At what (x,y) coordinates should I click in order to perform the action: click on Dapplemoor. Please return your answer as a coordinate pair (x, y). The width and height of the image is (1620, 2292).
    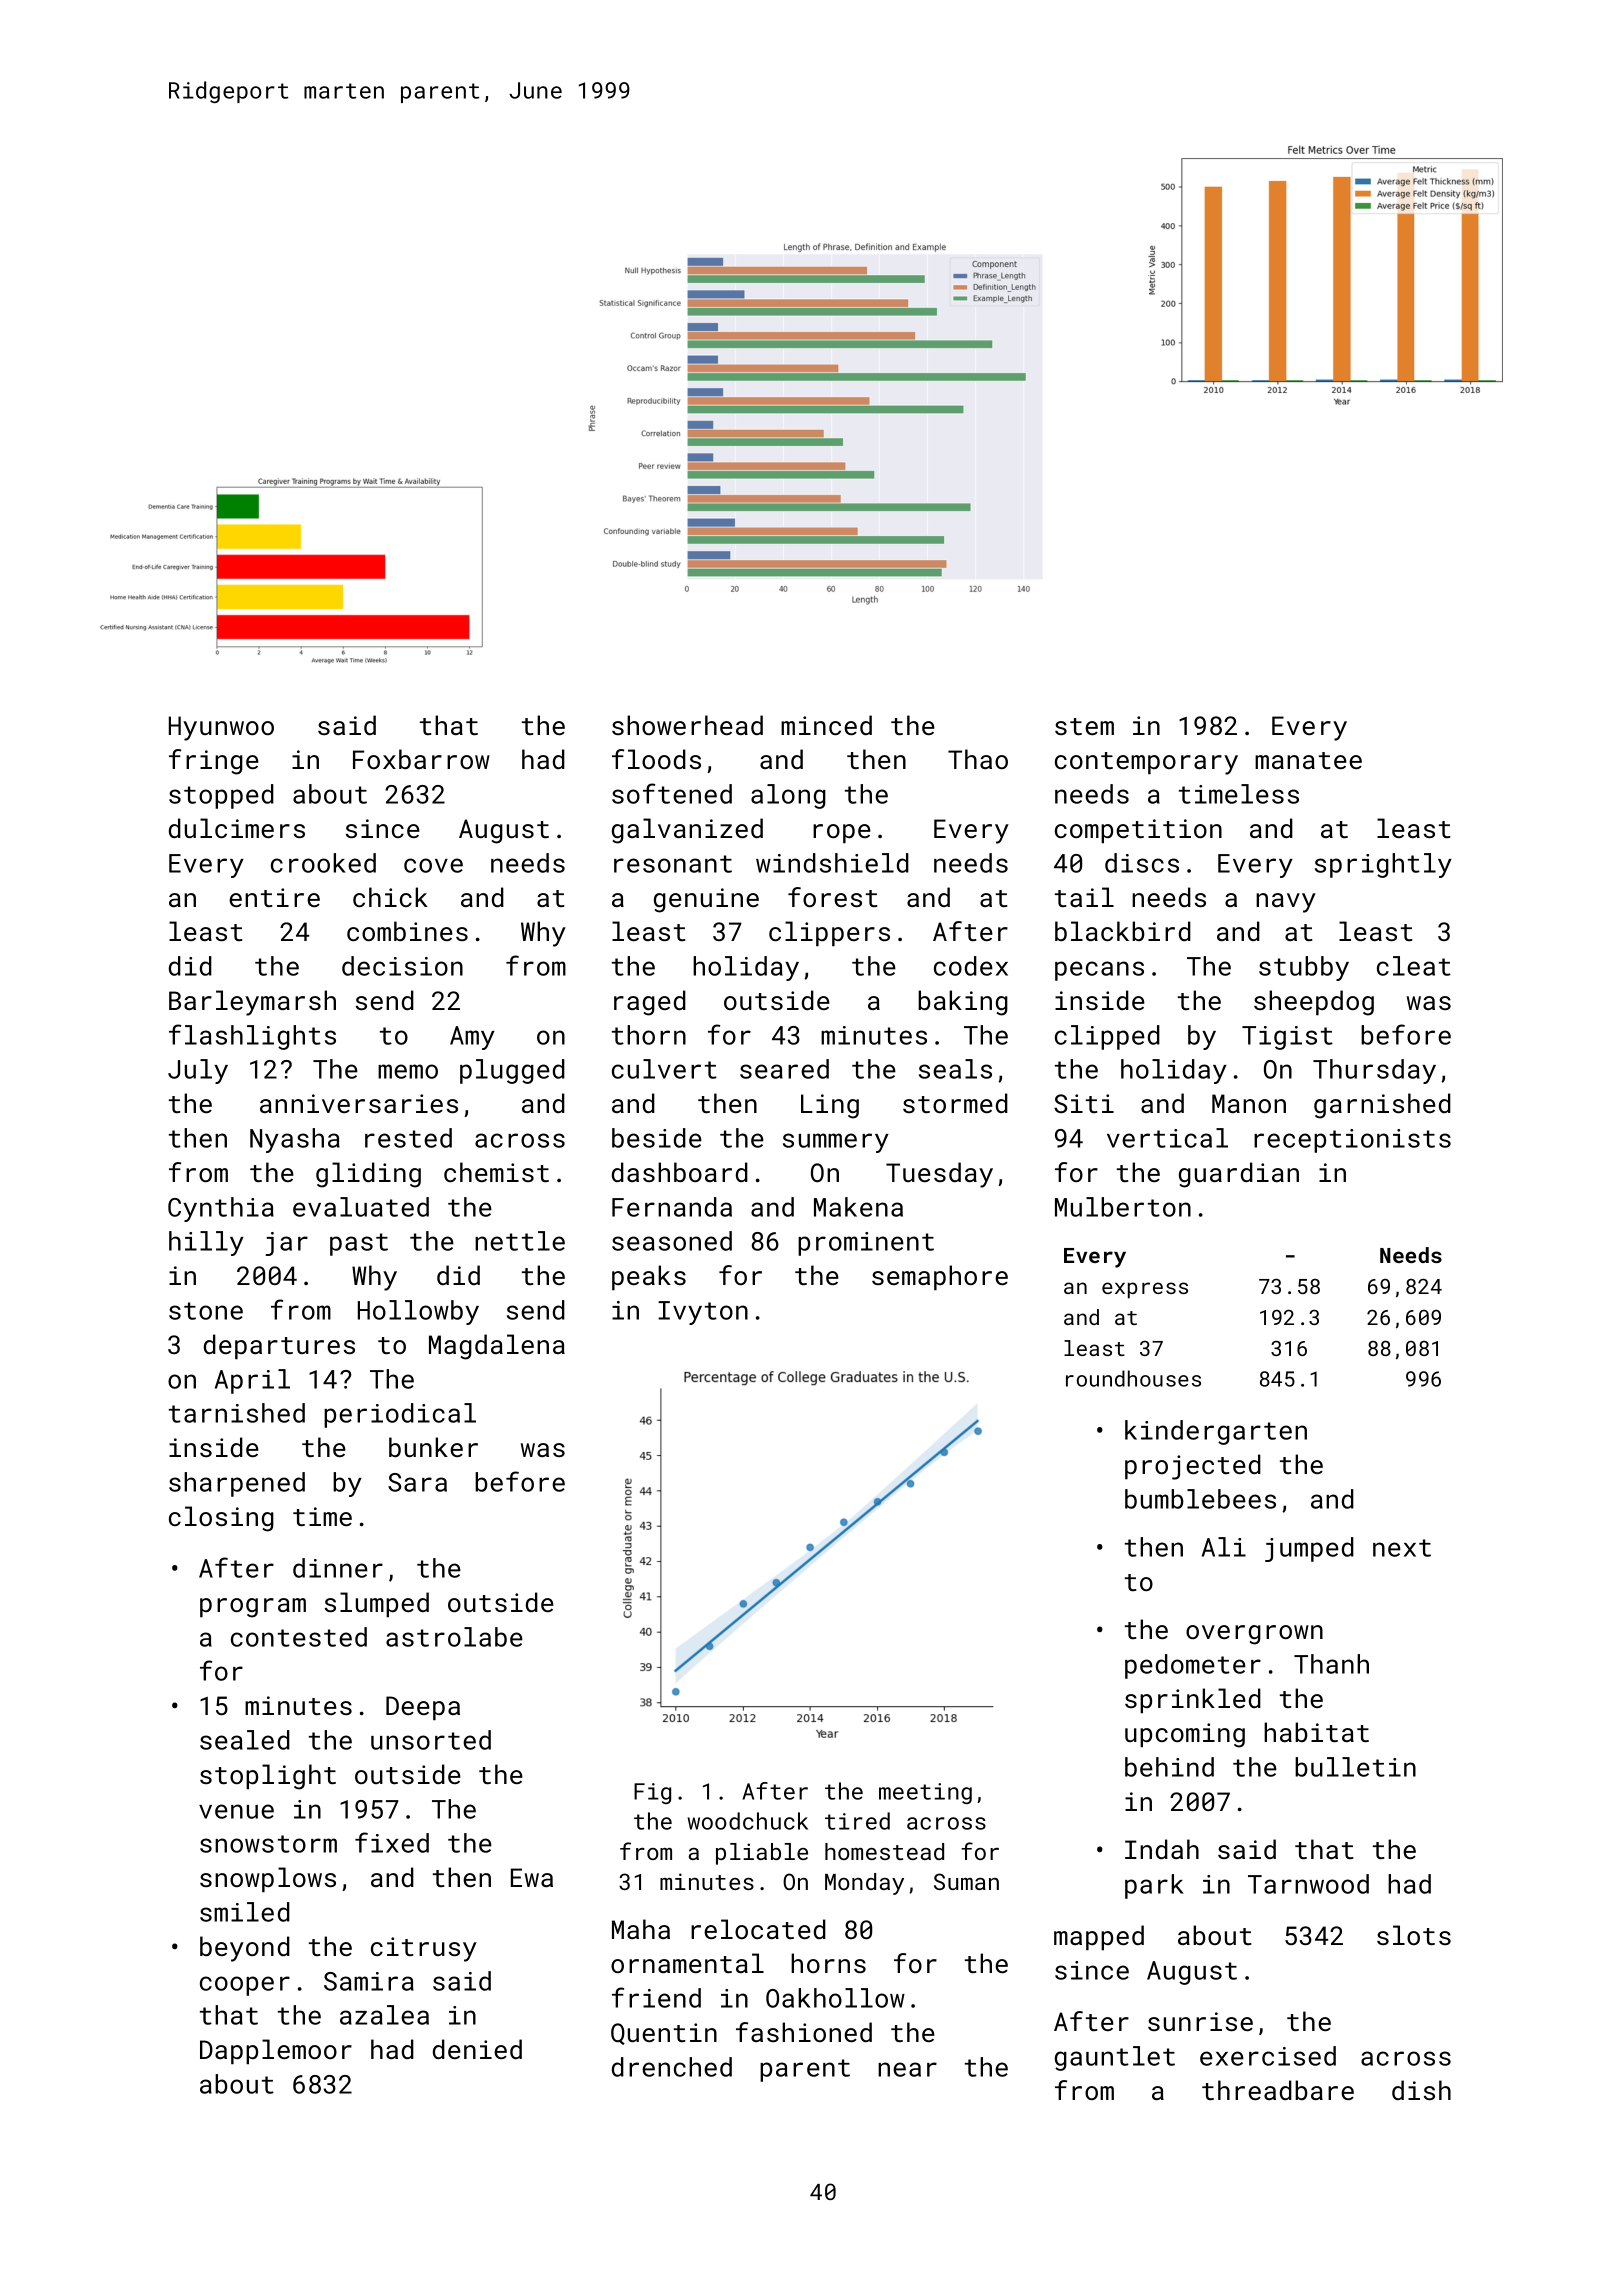
    Looking at the image, I should click on (276, 2051).
